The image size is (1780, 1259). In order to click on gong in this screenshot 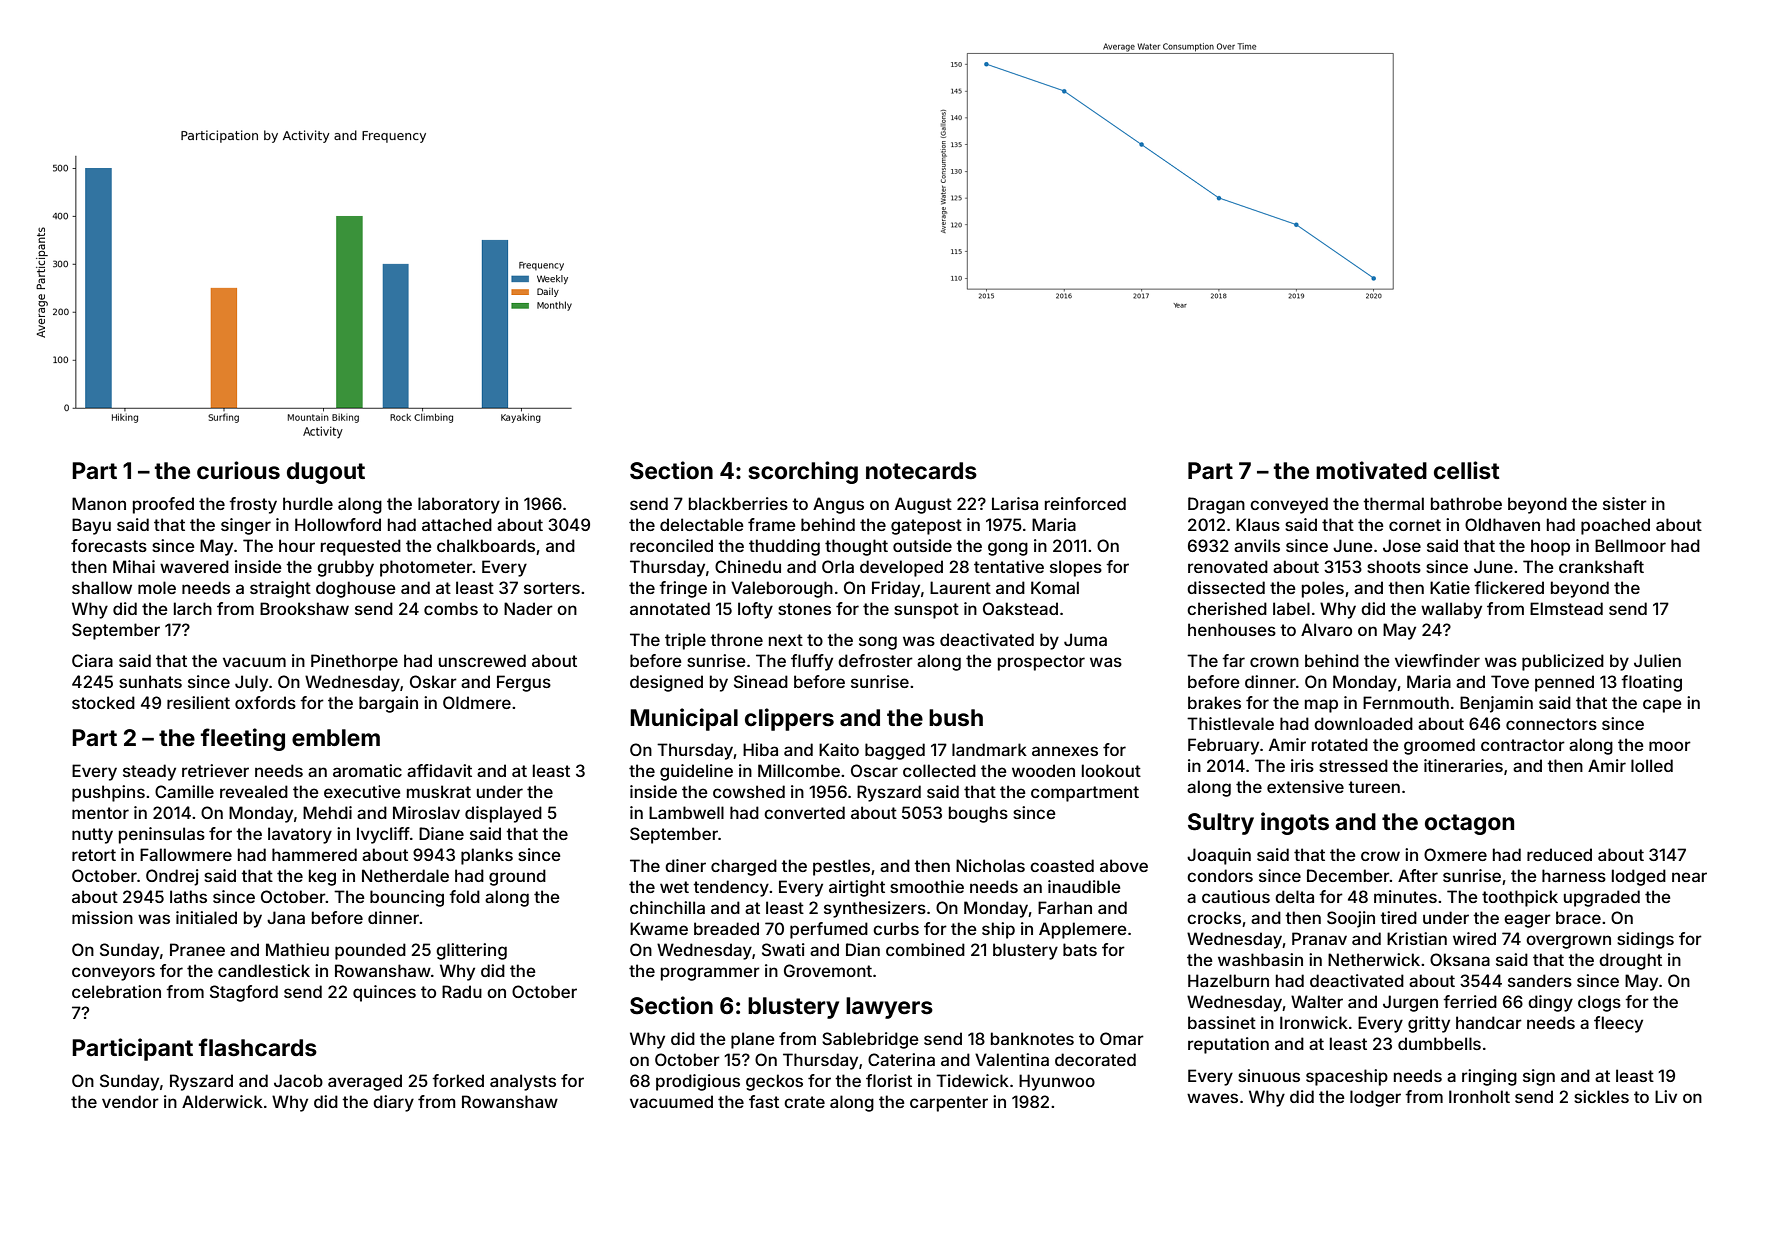, I will do `click(1008, 549)`.
